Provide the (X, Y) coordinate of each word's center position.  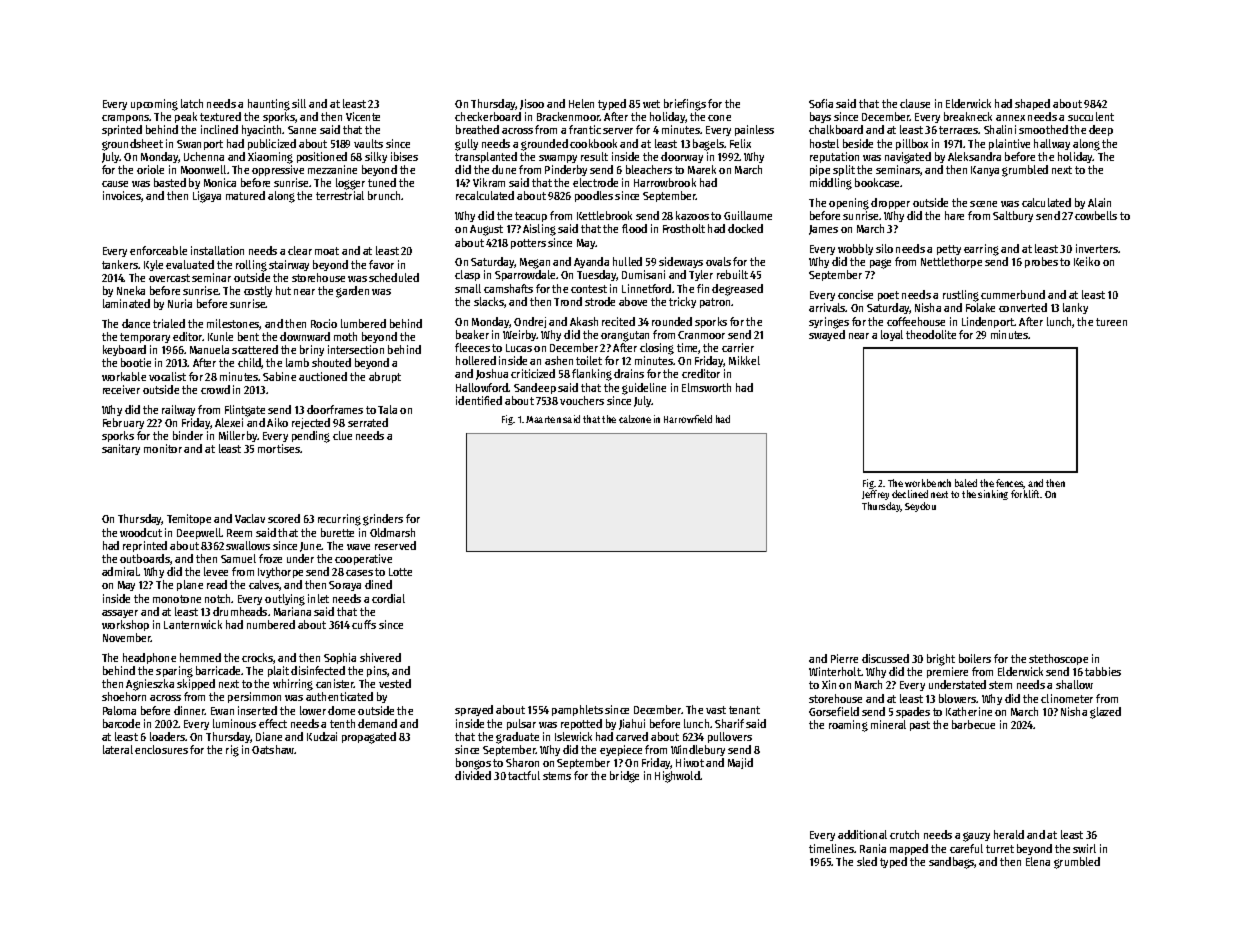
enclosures (161, 749)
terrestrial (340, 195)
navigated (908, 158)
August (486, 230)
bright (941, 660)
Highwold (677, 777)
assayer (120, 614)
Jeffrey (875, 495)
